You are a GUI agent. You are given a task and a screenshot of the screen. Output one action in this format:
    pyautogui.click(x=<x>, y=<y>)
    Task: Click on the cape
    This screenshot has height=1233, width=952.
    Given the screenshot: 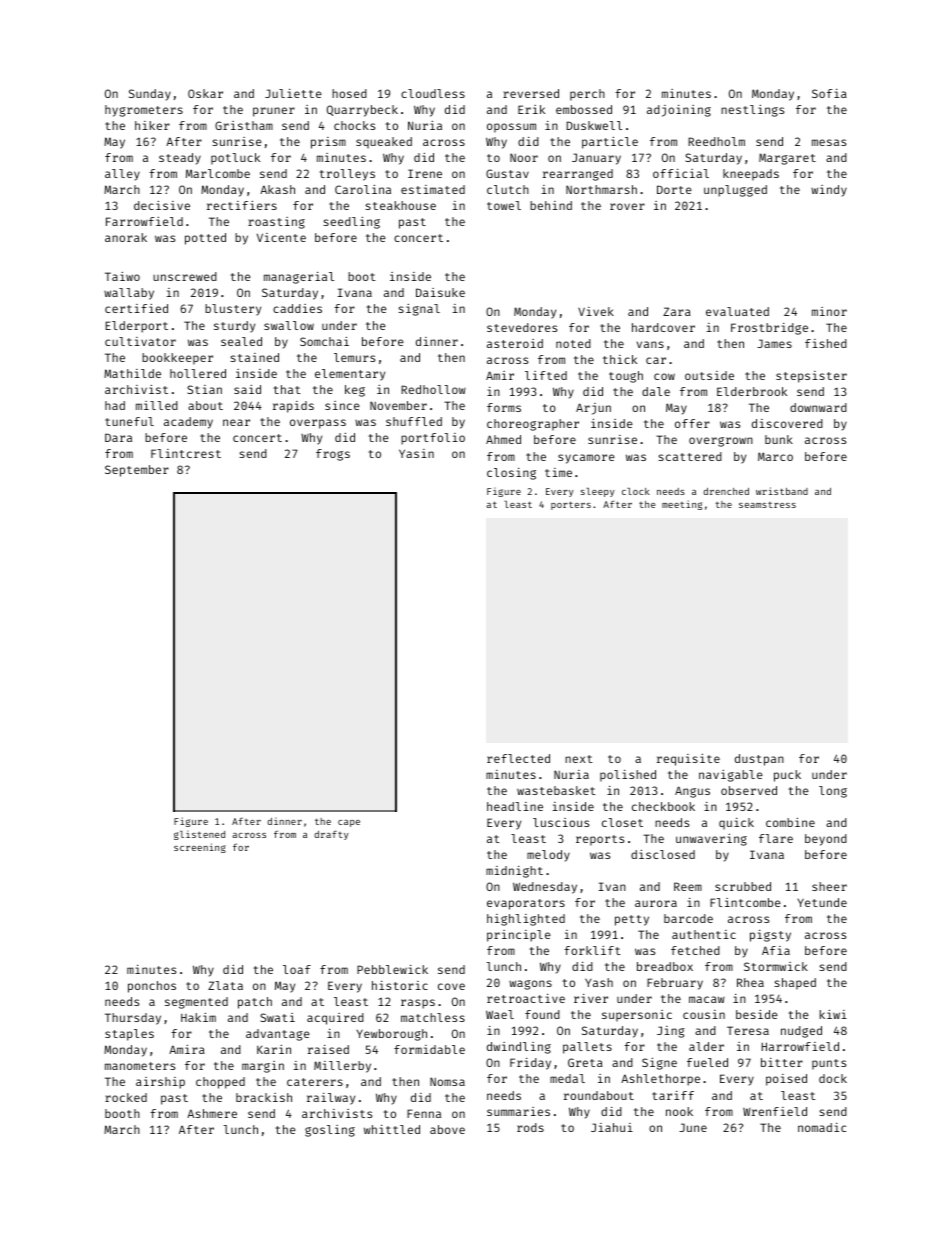 What is the action you would take?
    pyautogui.click(x=349, y=823)
